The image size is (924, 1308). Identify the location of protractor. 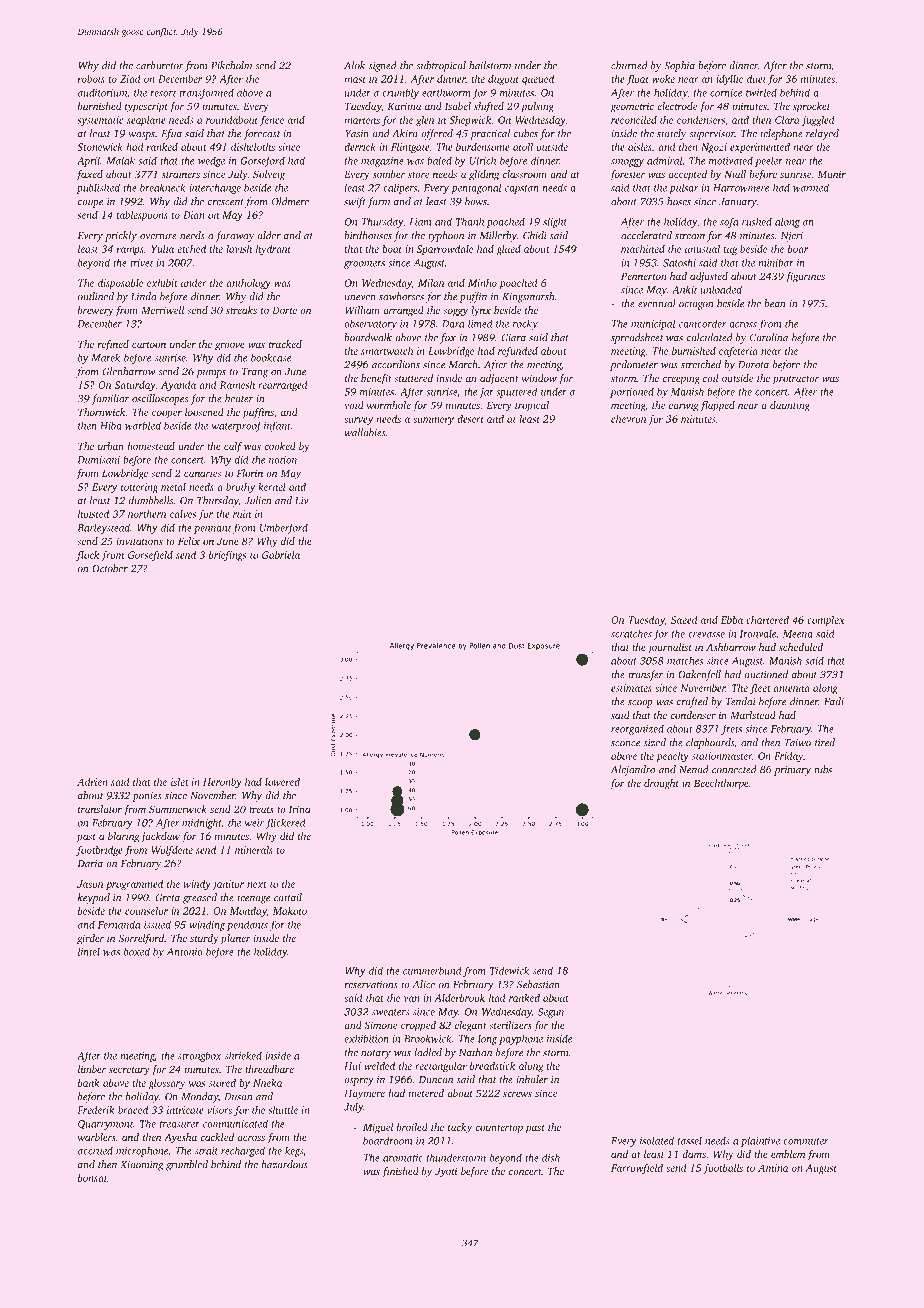
(796, 380).
